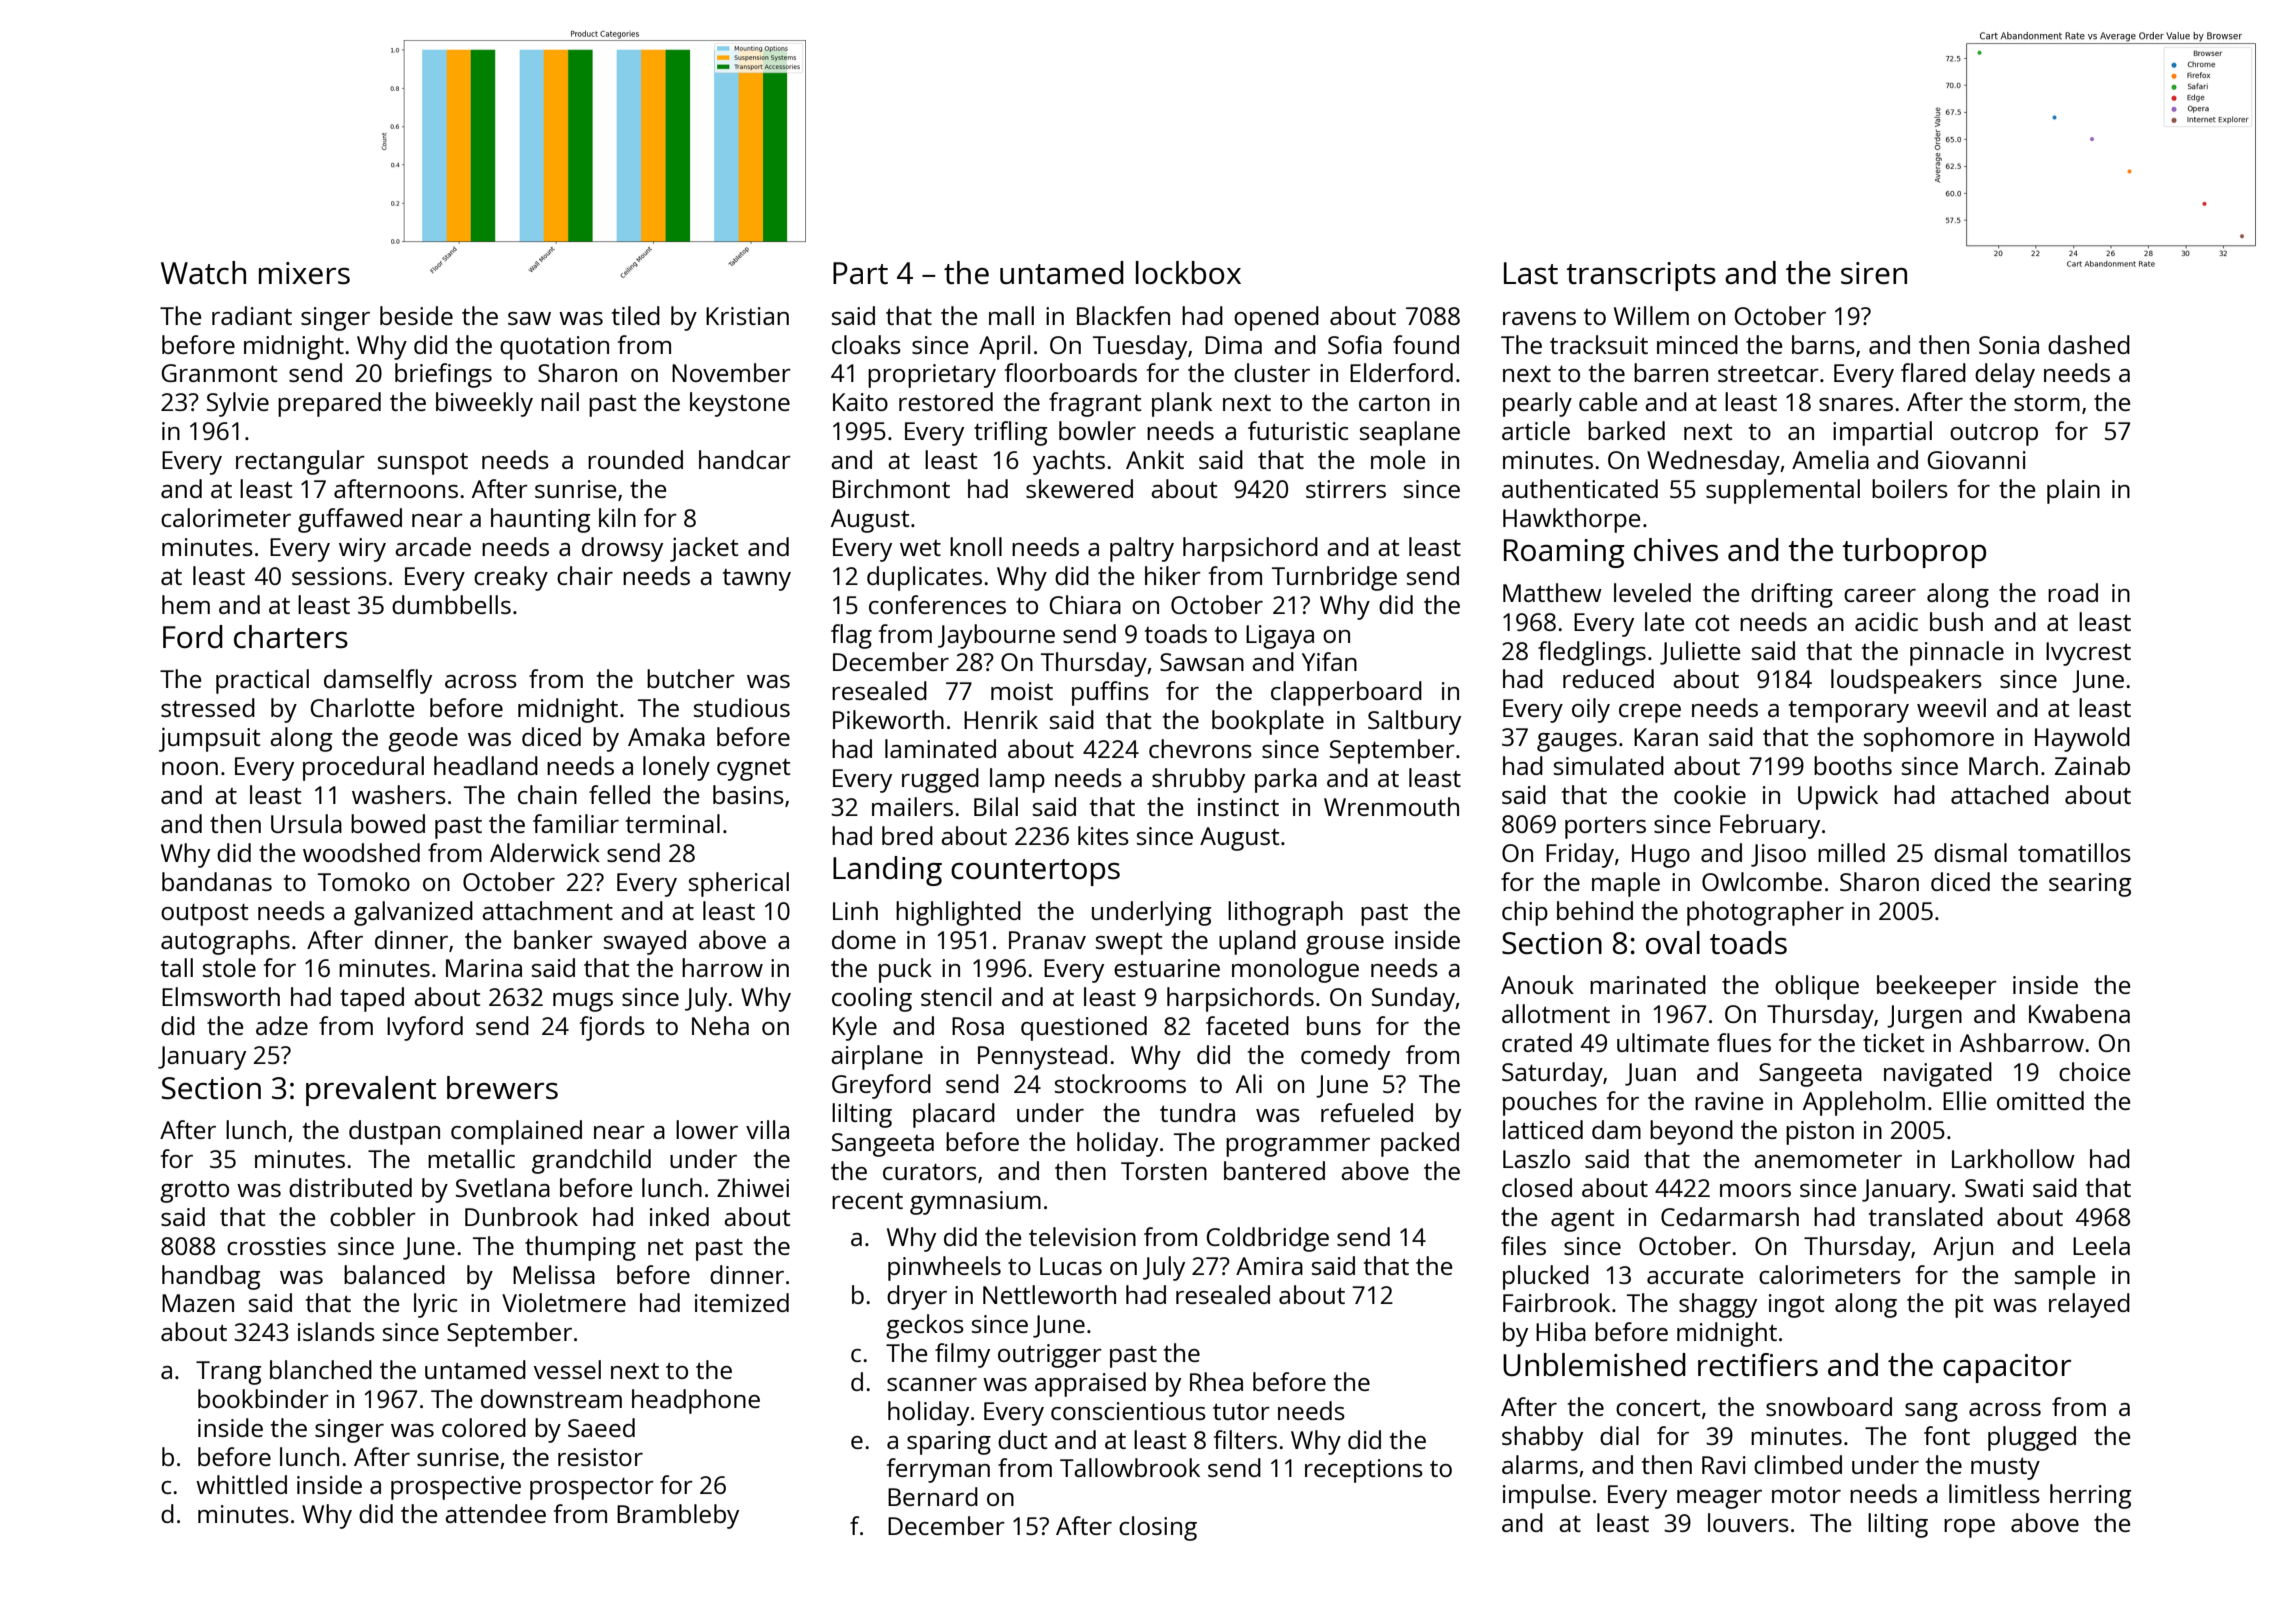  Describe the element at coordinates (1200, 748) in the page. I see `chevrons` at that location.
